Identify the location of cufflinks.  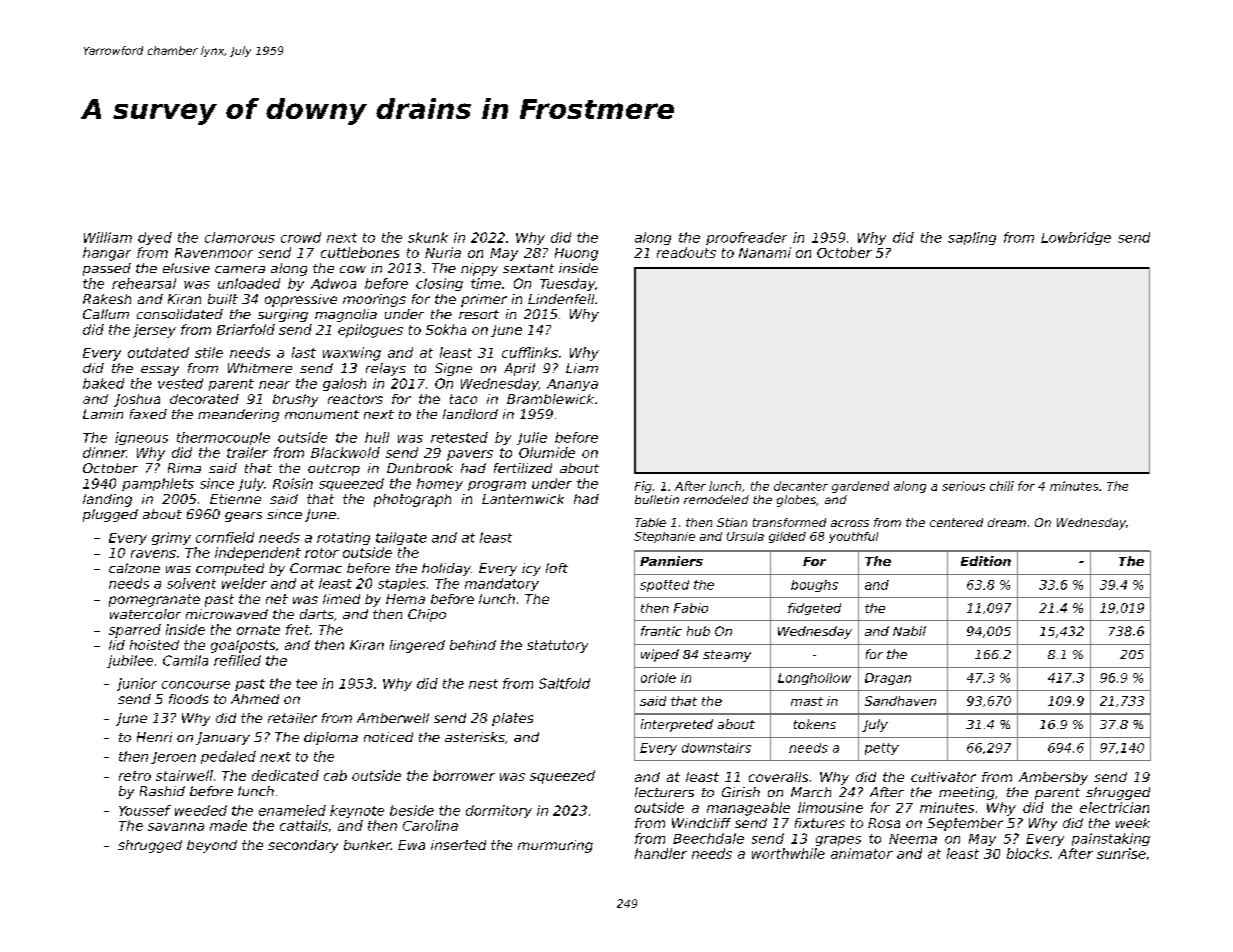
(530, 352).
